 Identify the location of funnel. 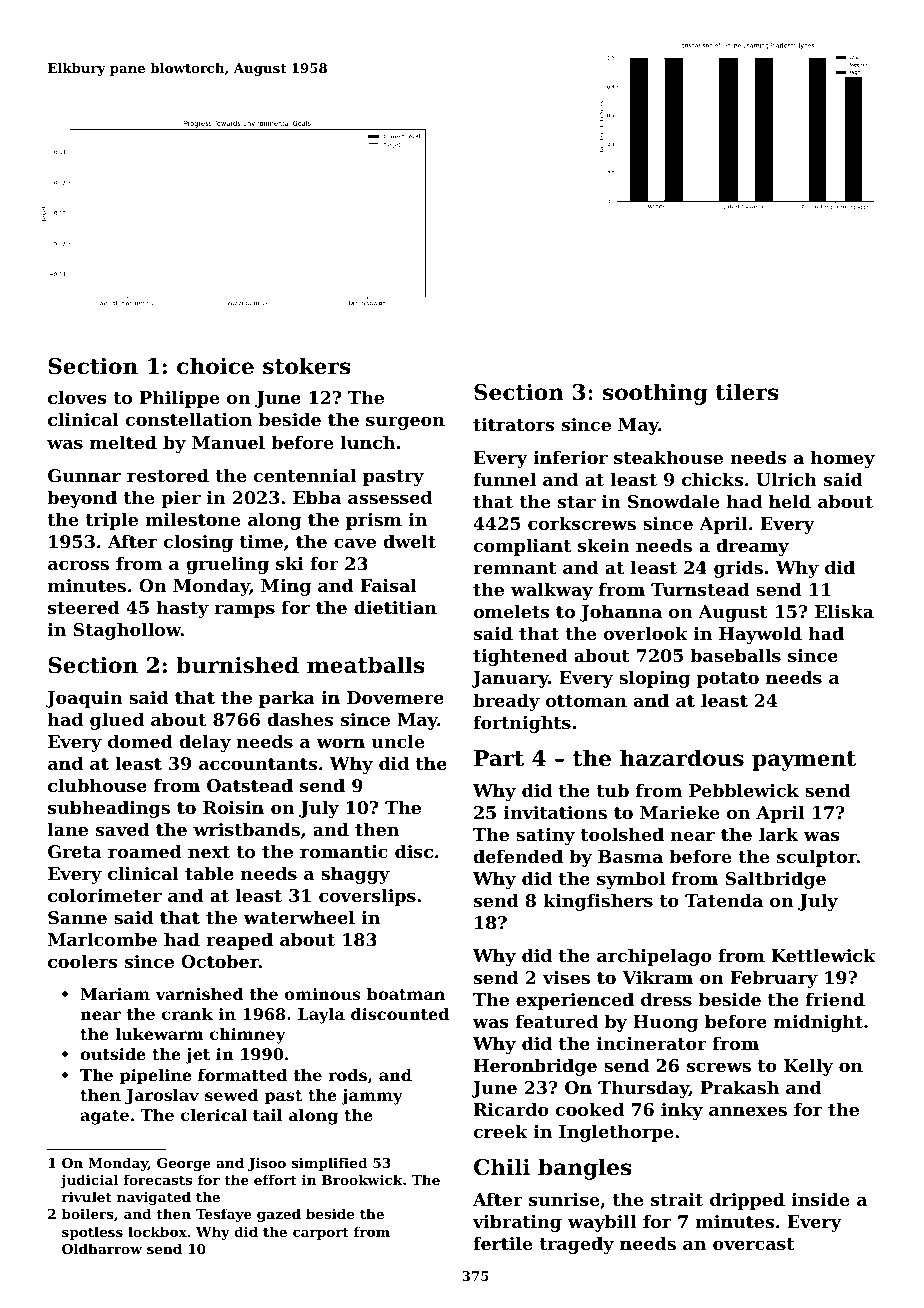
(504, 479).
